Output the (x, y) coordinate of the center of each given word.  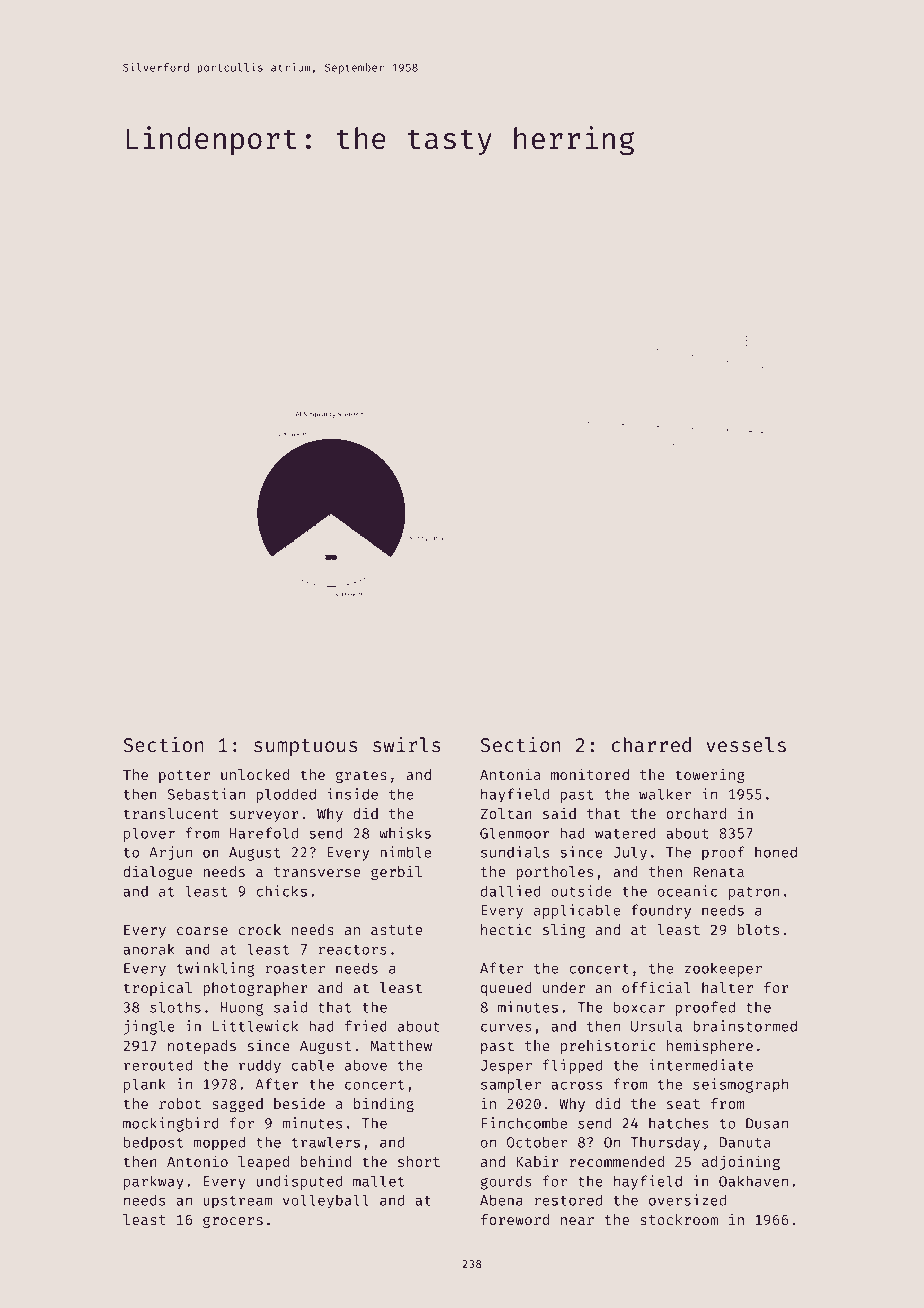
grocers (233, 1222)
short (419, 1161)
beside (299, 1103)
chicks (281, 891)
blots (758, 929)
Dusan (767, 1123)
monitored (590, 774)
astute (396, 930)
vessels (746, 744)
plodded (286, 795)
